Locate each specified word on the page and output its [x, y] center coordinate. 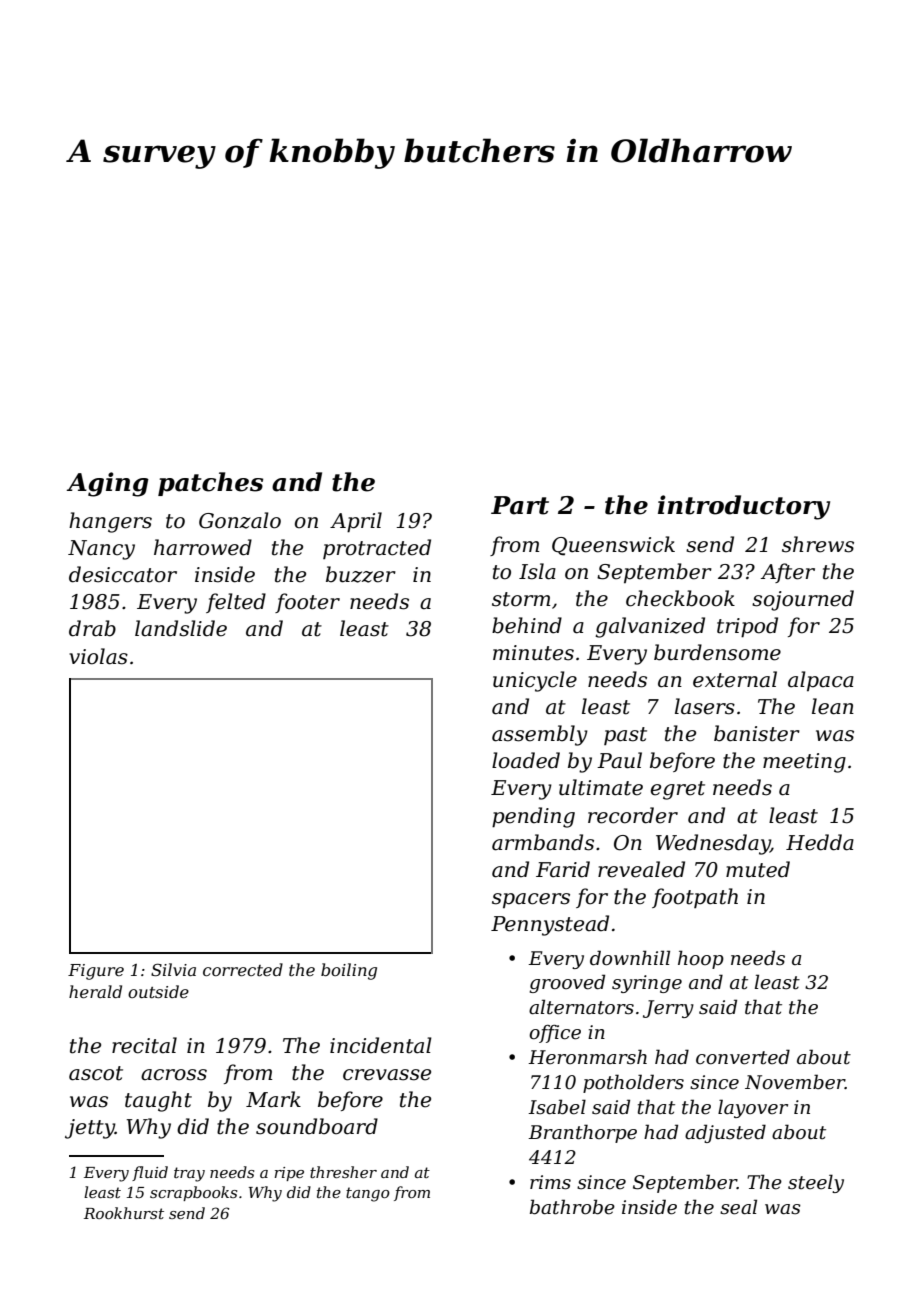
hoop [701, 959]
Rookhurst [124, 1213]
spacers [531, 900]
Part [520, 505]
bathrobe [572, 1207]
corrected [243, 969]
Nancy [101, 550]
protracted [377, 549]
